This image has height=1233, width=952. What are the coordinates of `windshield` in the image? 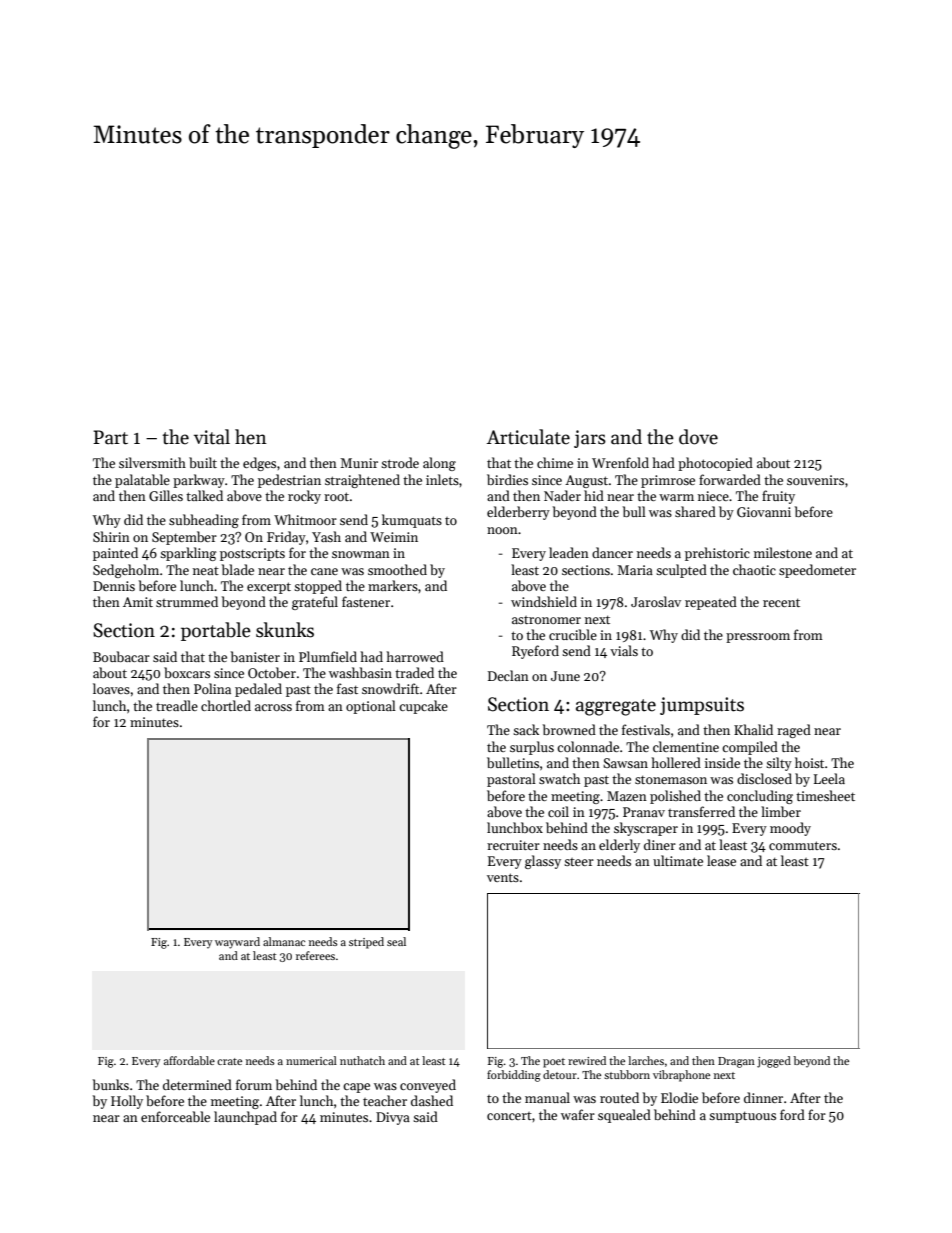 It's located at (544, 601).
